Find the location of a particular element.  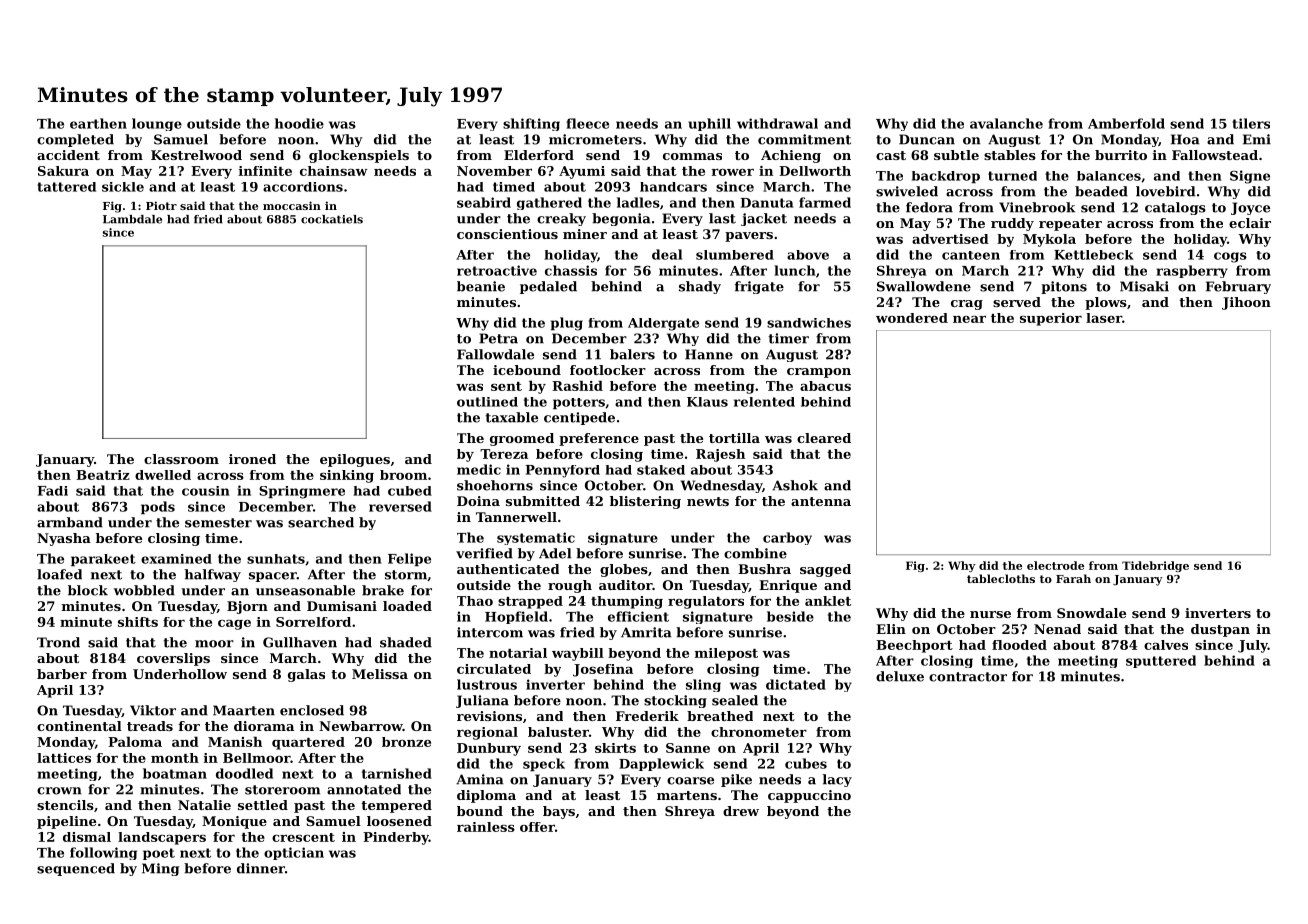

classroom is located at coordinates (181, 459).
